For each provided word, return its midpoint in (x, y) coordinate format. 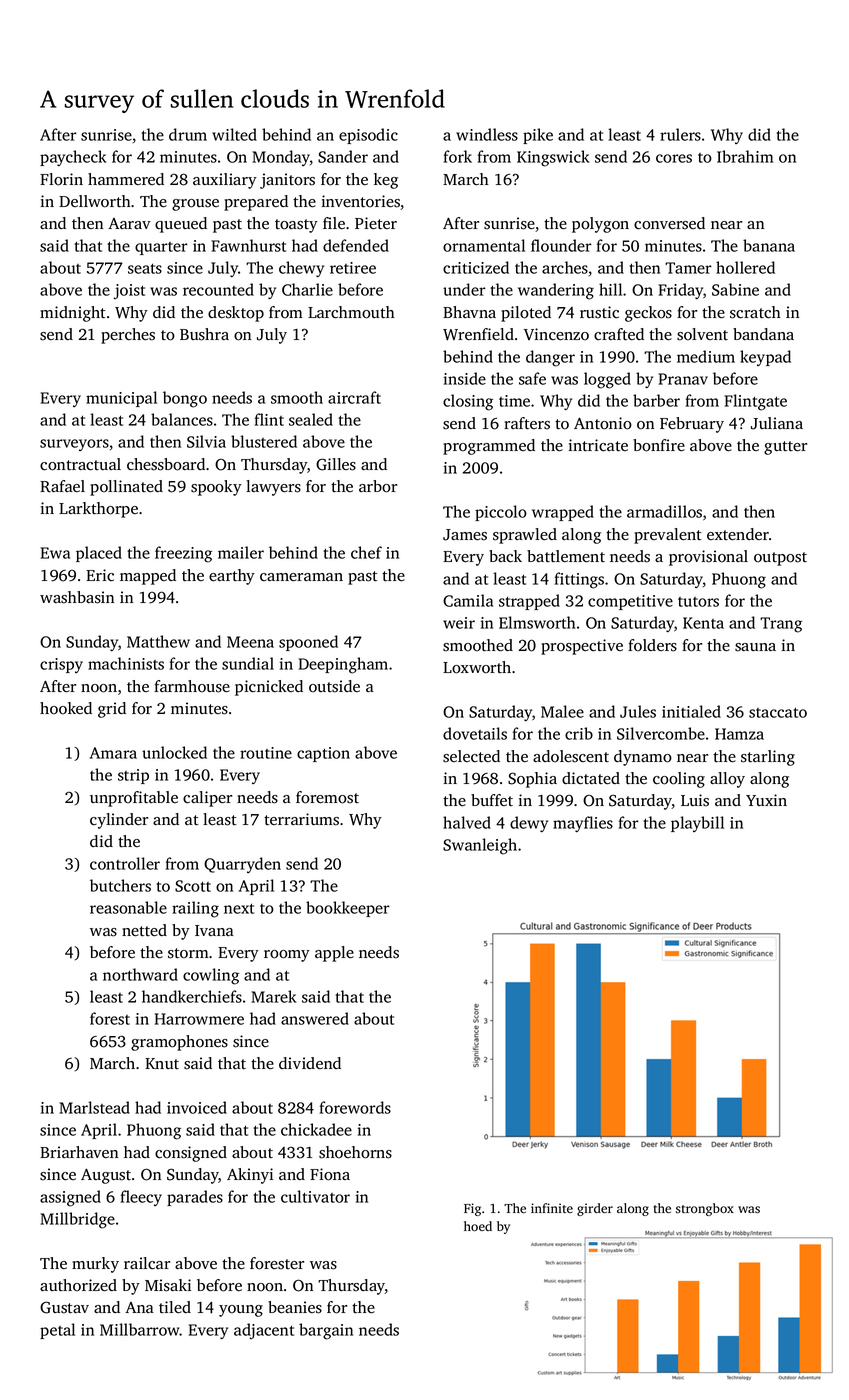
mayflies (583, 824)
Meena (250, 642)
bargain (326, 1331)
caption (323, 754)
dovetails (475, 733)
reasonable (128, 907)
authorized (78, 1285)
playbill (697, 824)
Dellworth (94, 201)
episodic (368, 136)
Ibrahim (745, 156)
